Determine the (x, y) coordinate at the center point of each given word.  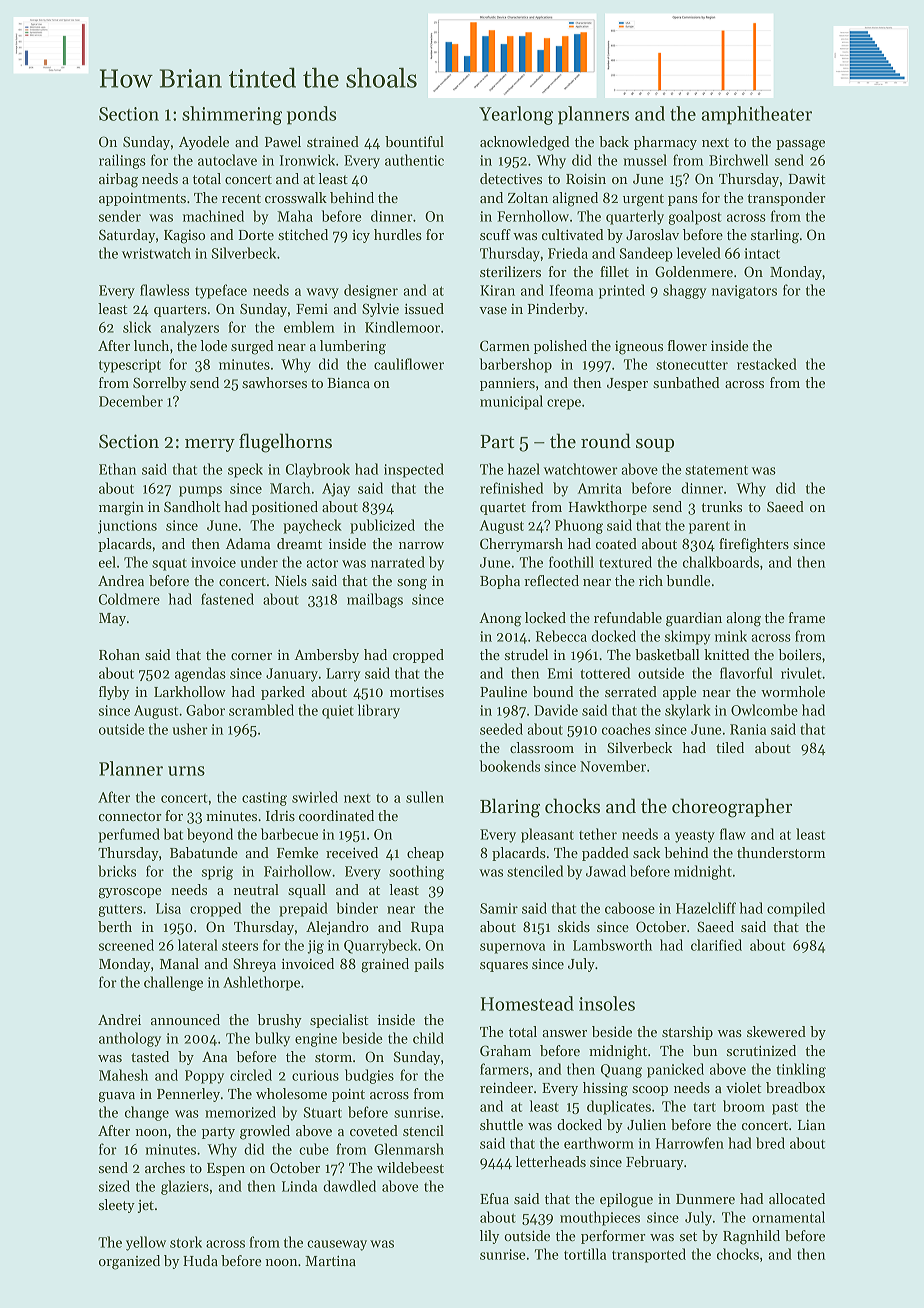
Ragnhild (751, 1237)
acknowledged (525, 143)
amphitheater (756, 115)
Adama (248, 543)
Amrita (599, 488)
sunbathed (686, 382)
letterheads (550, 1161)
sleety (117, 1206)
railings (122, 161)
